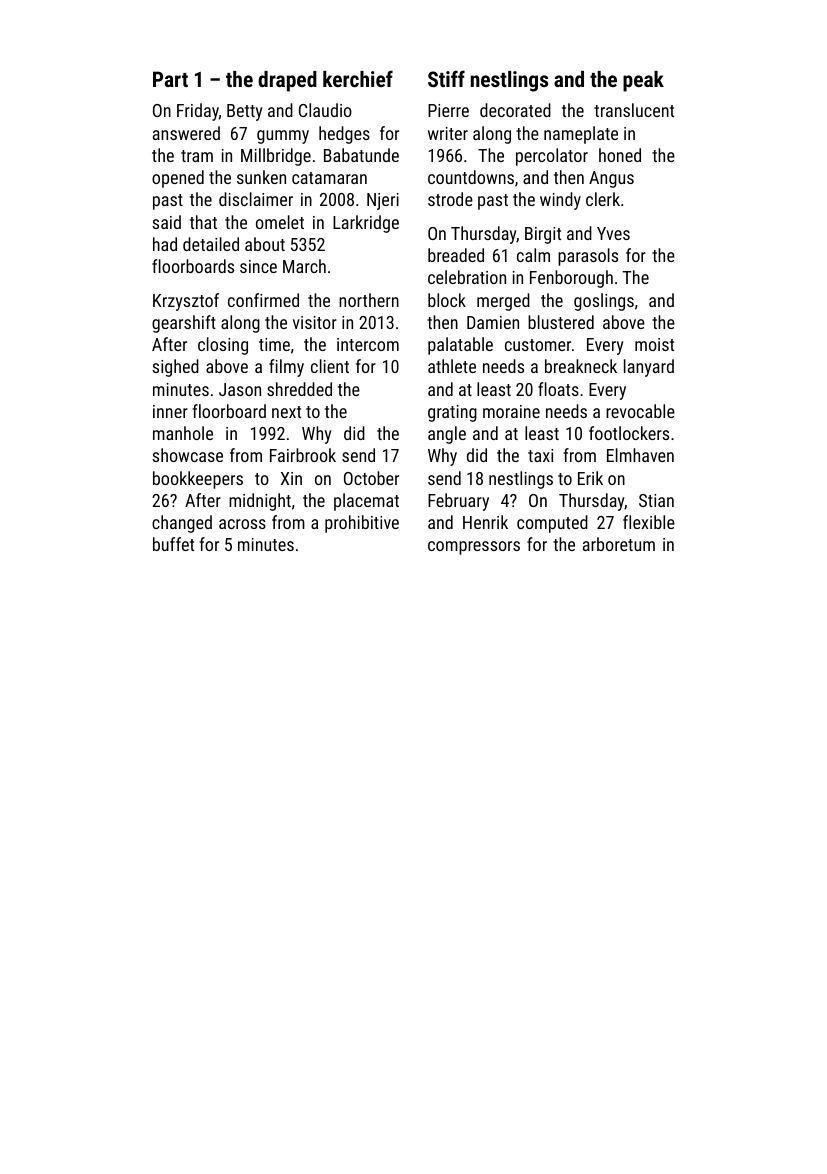 The image size is (827, 1174). What do you see at coordinates (540, 455) in the screenshot?
I see `taxi` at bounding box center [540, 455].
